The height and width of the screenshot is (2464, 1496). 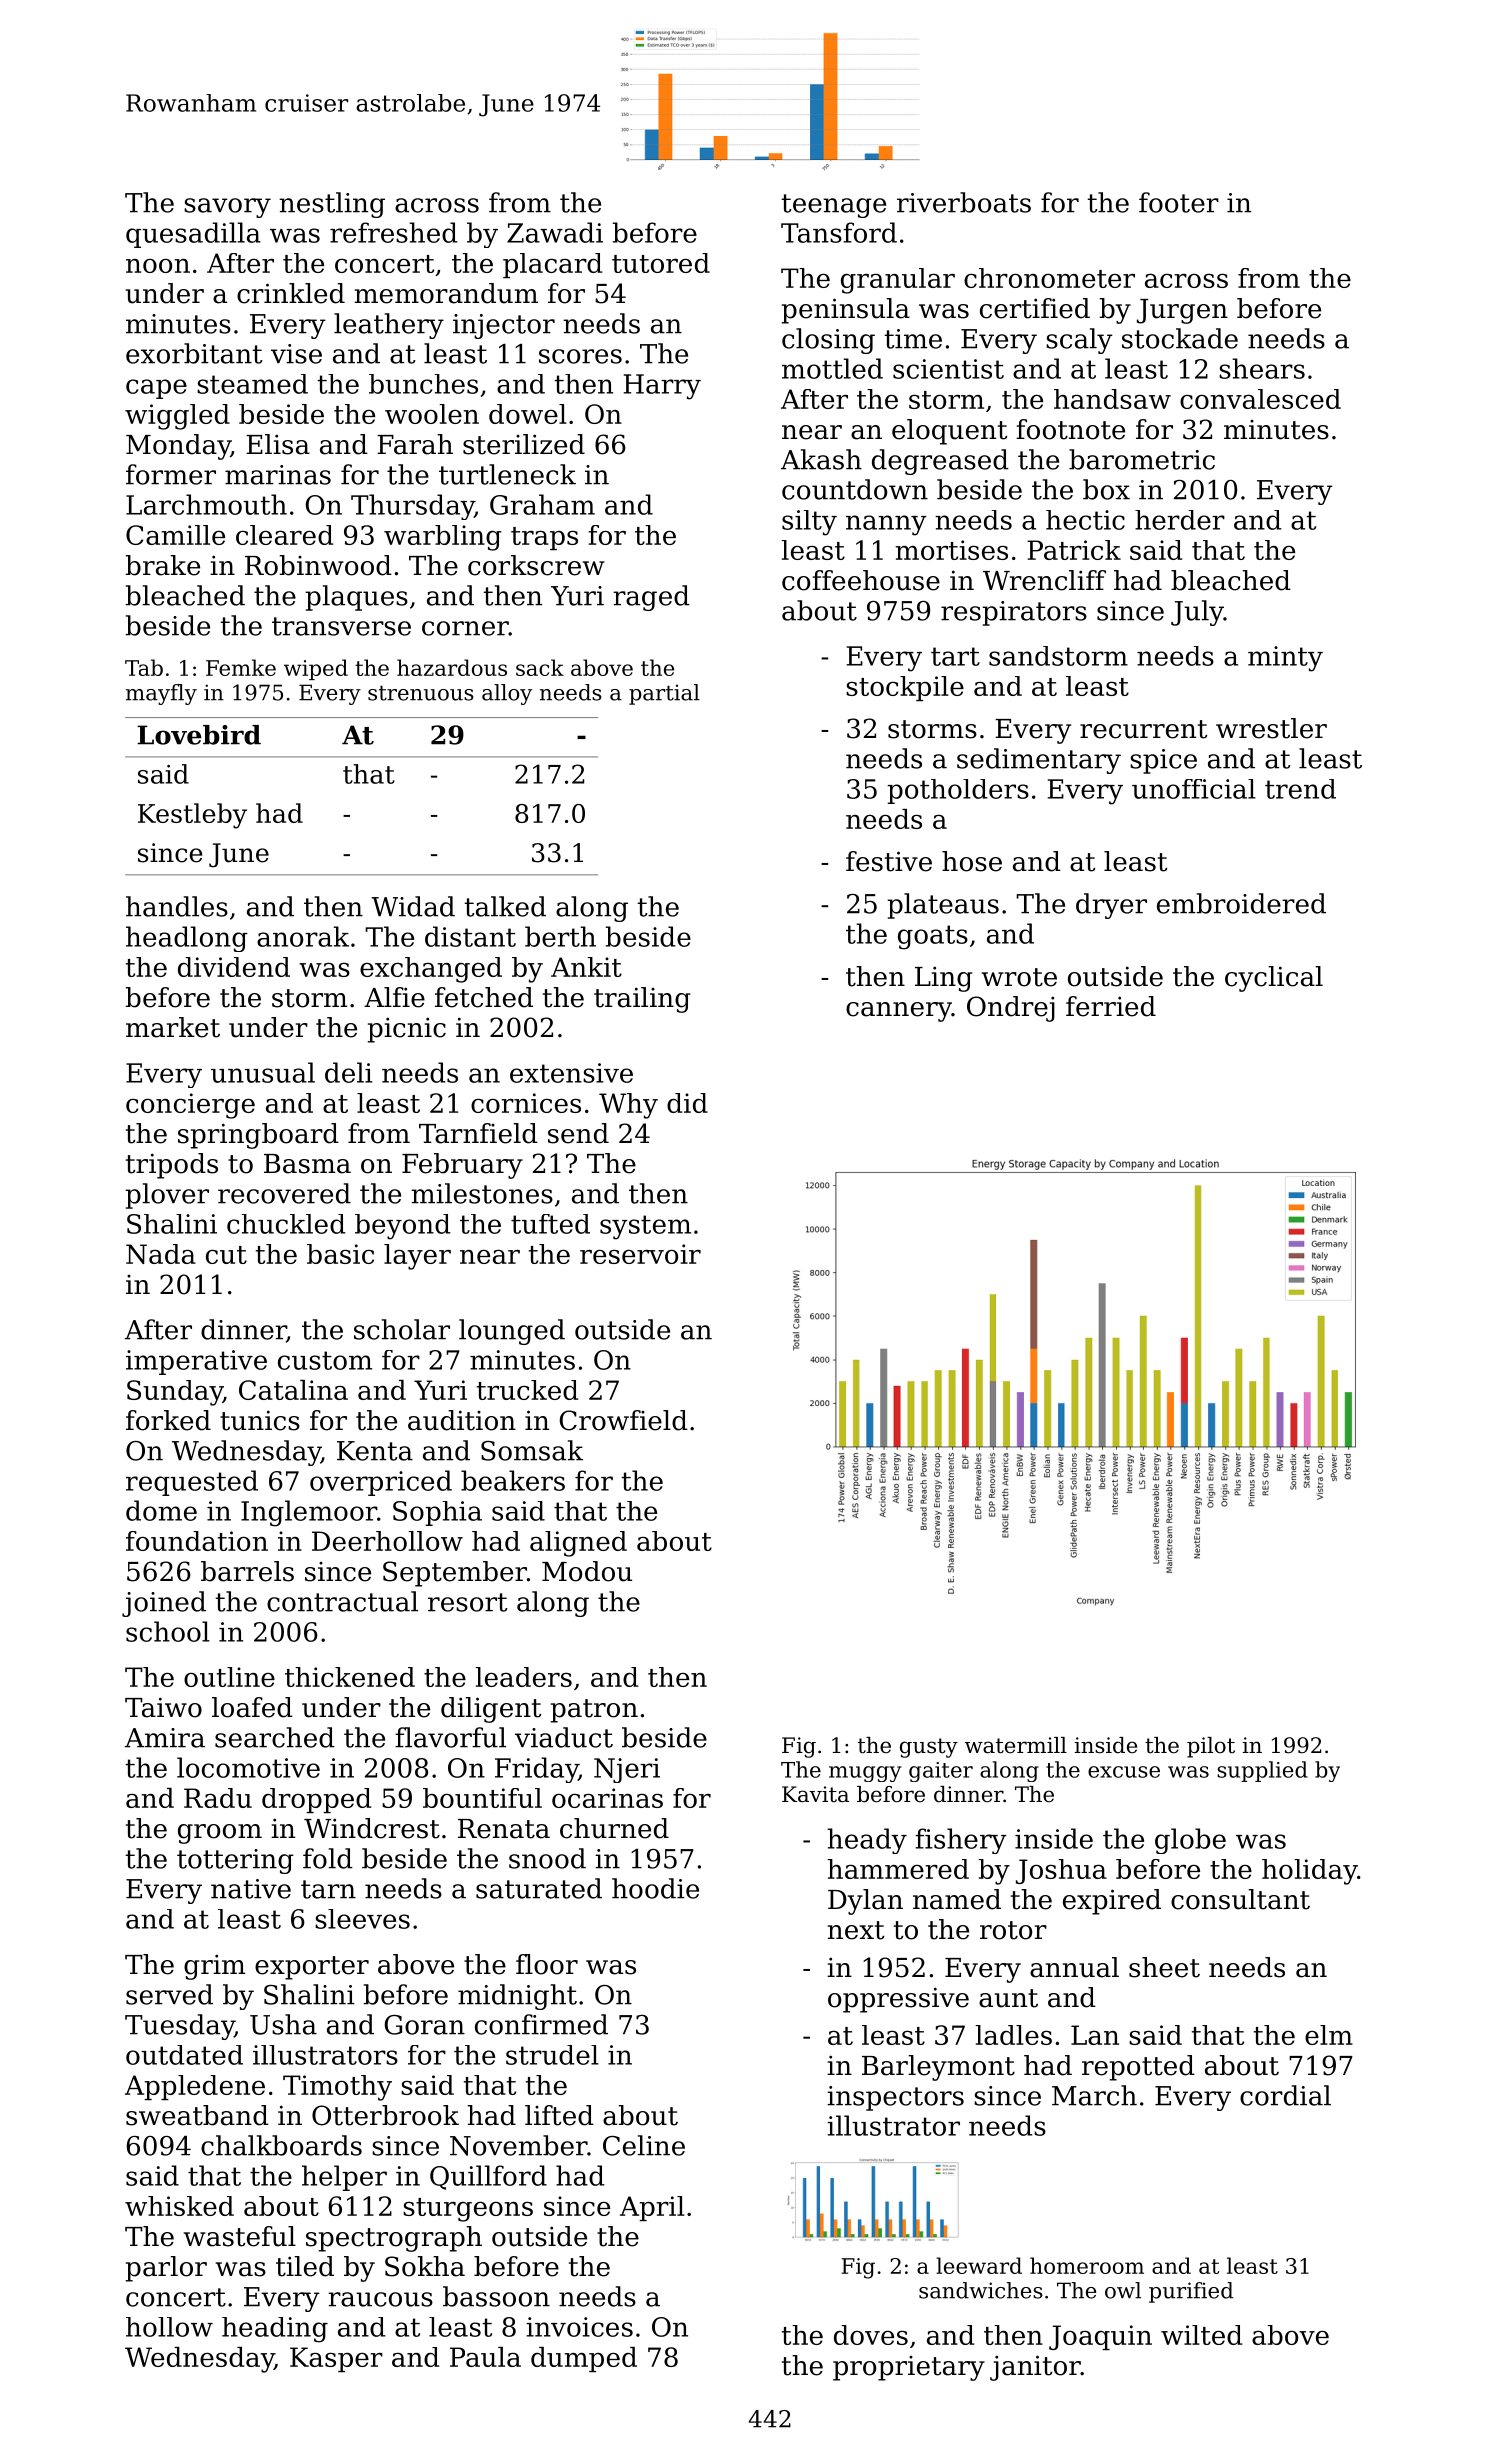 What do you see at coordinates (909, 2368) in the screenshot?
I see `proprietary` at bounding box center [909, 2368].
